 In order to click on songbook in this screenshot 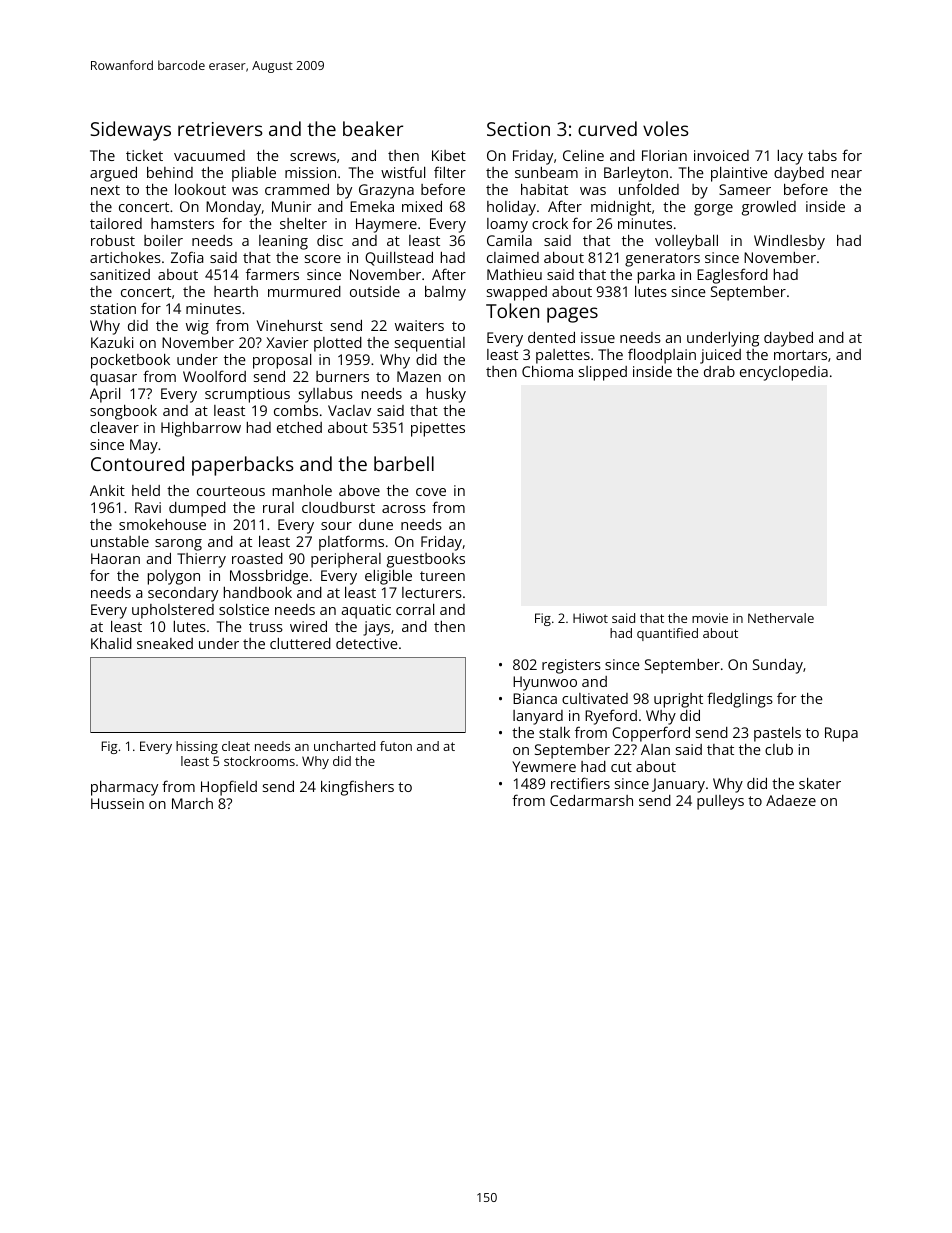, I will do `click(123, 412)`.
